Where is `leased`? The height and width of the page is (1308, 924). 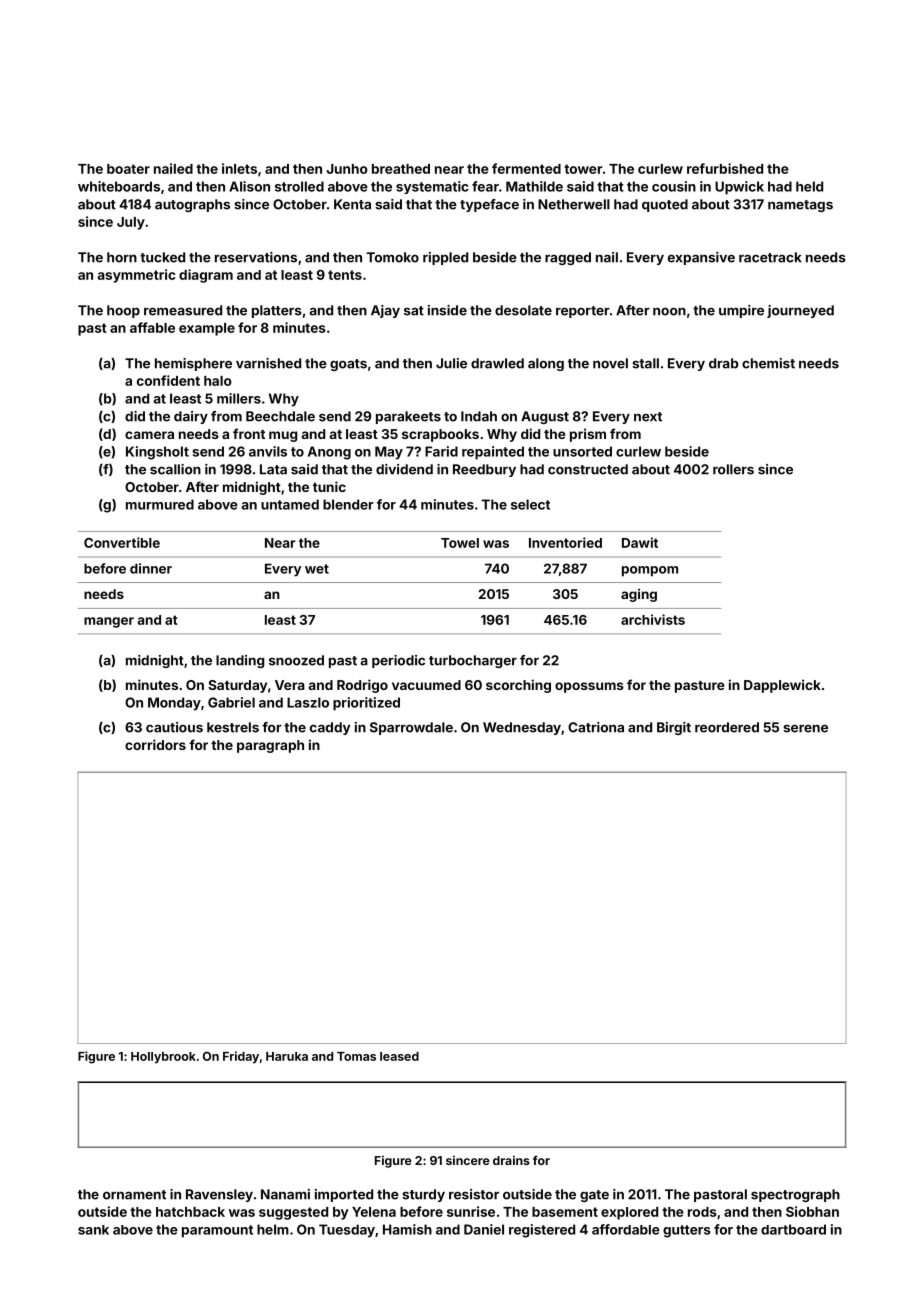
leased is located at coordinates (399, 1056).
